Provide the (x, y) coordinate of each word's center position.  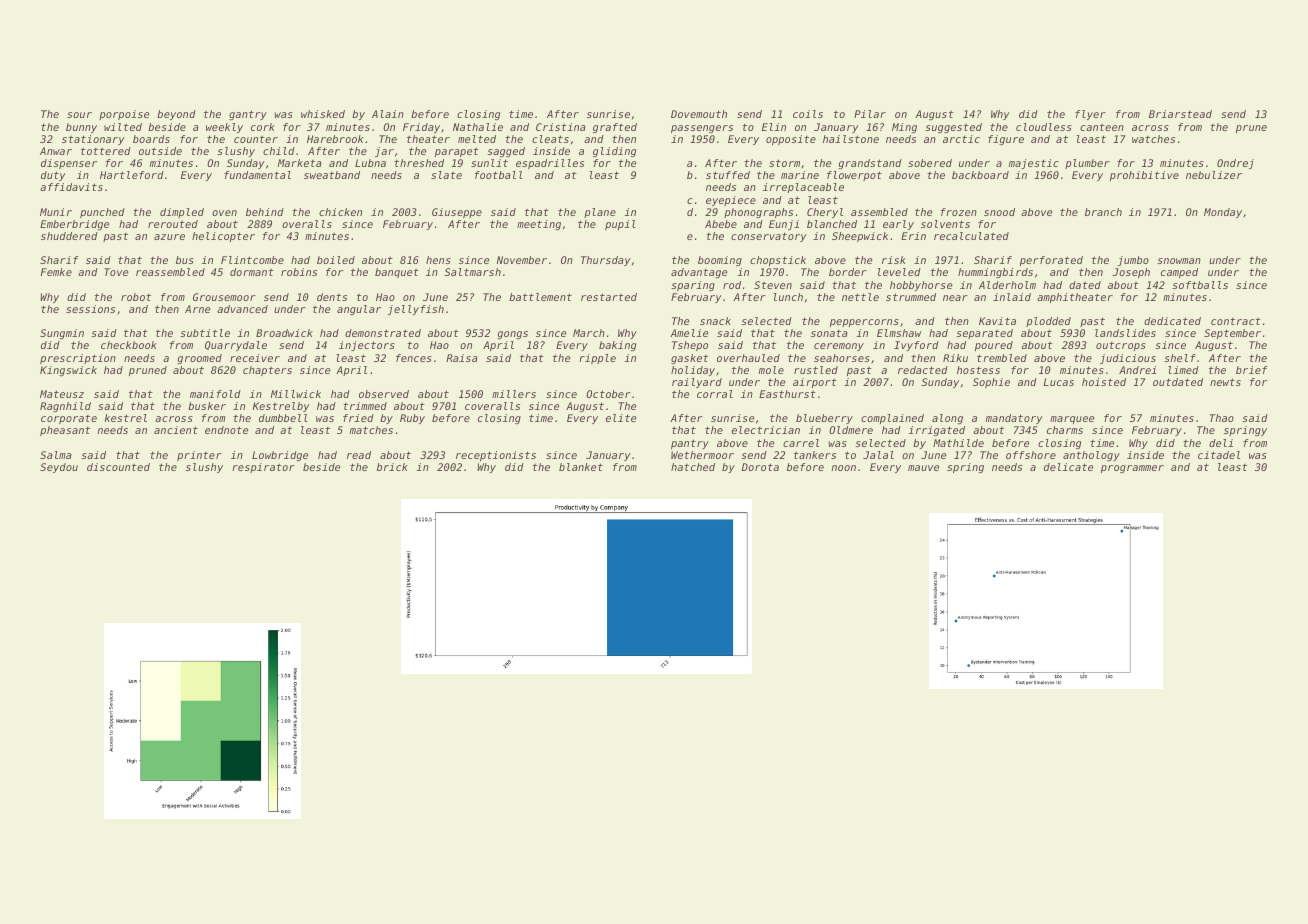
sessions (90, 309)
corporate (69, 419)
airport (815, 383)
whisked (323, 114)
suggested (953, 128)
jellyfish (416, 310)
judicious (1128, 359)
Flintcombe (252, 260)
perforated (1051, 261)
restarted (609, 297)
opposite (791, 140)
